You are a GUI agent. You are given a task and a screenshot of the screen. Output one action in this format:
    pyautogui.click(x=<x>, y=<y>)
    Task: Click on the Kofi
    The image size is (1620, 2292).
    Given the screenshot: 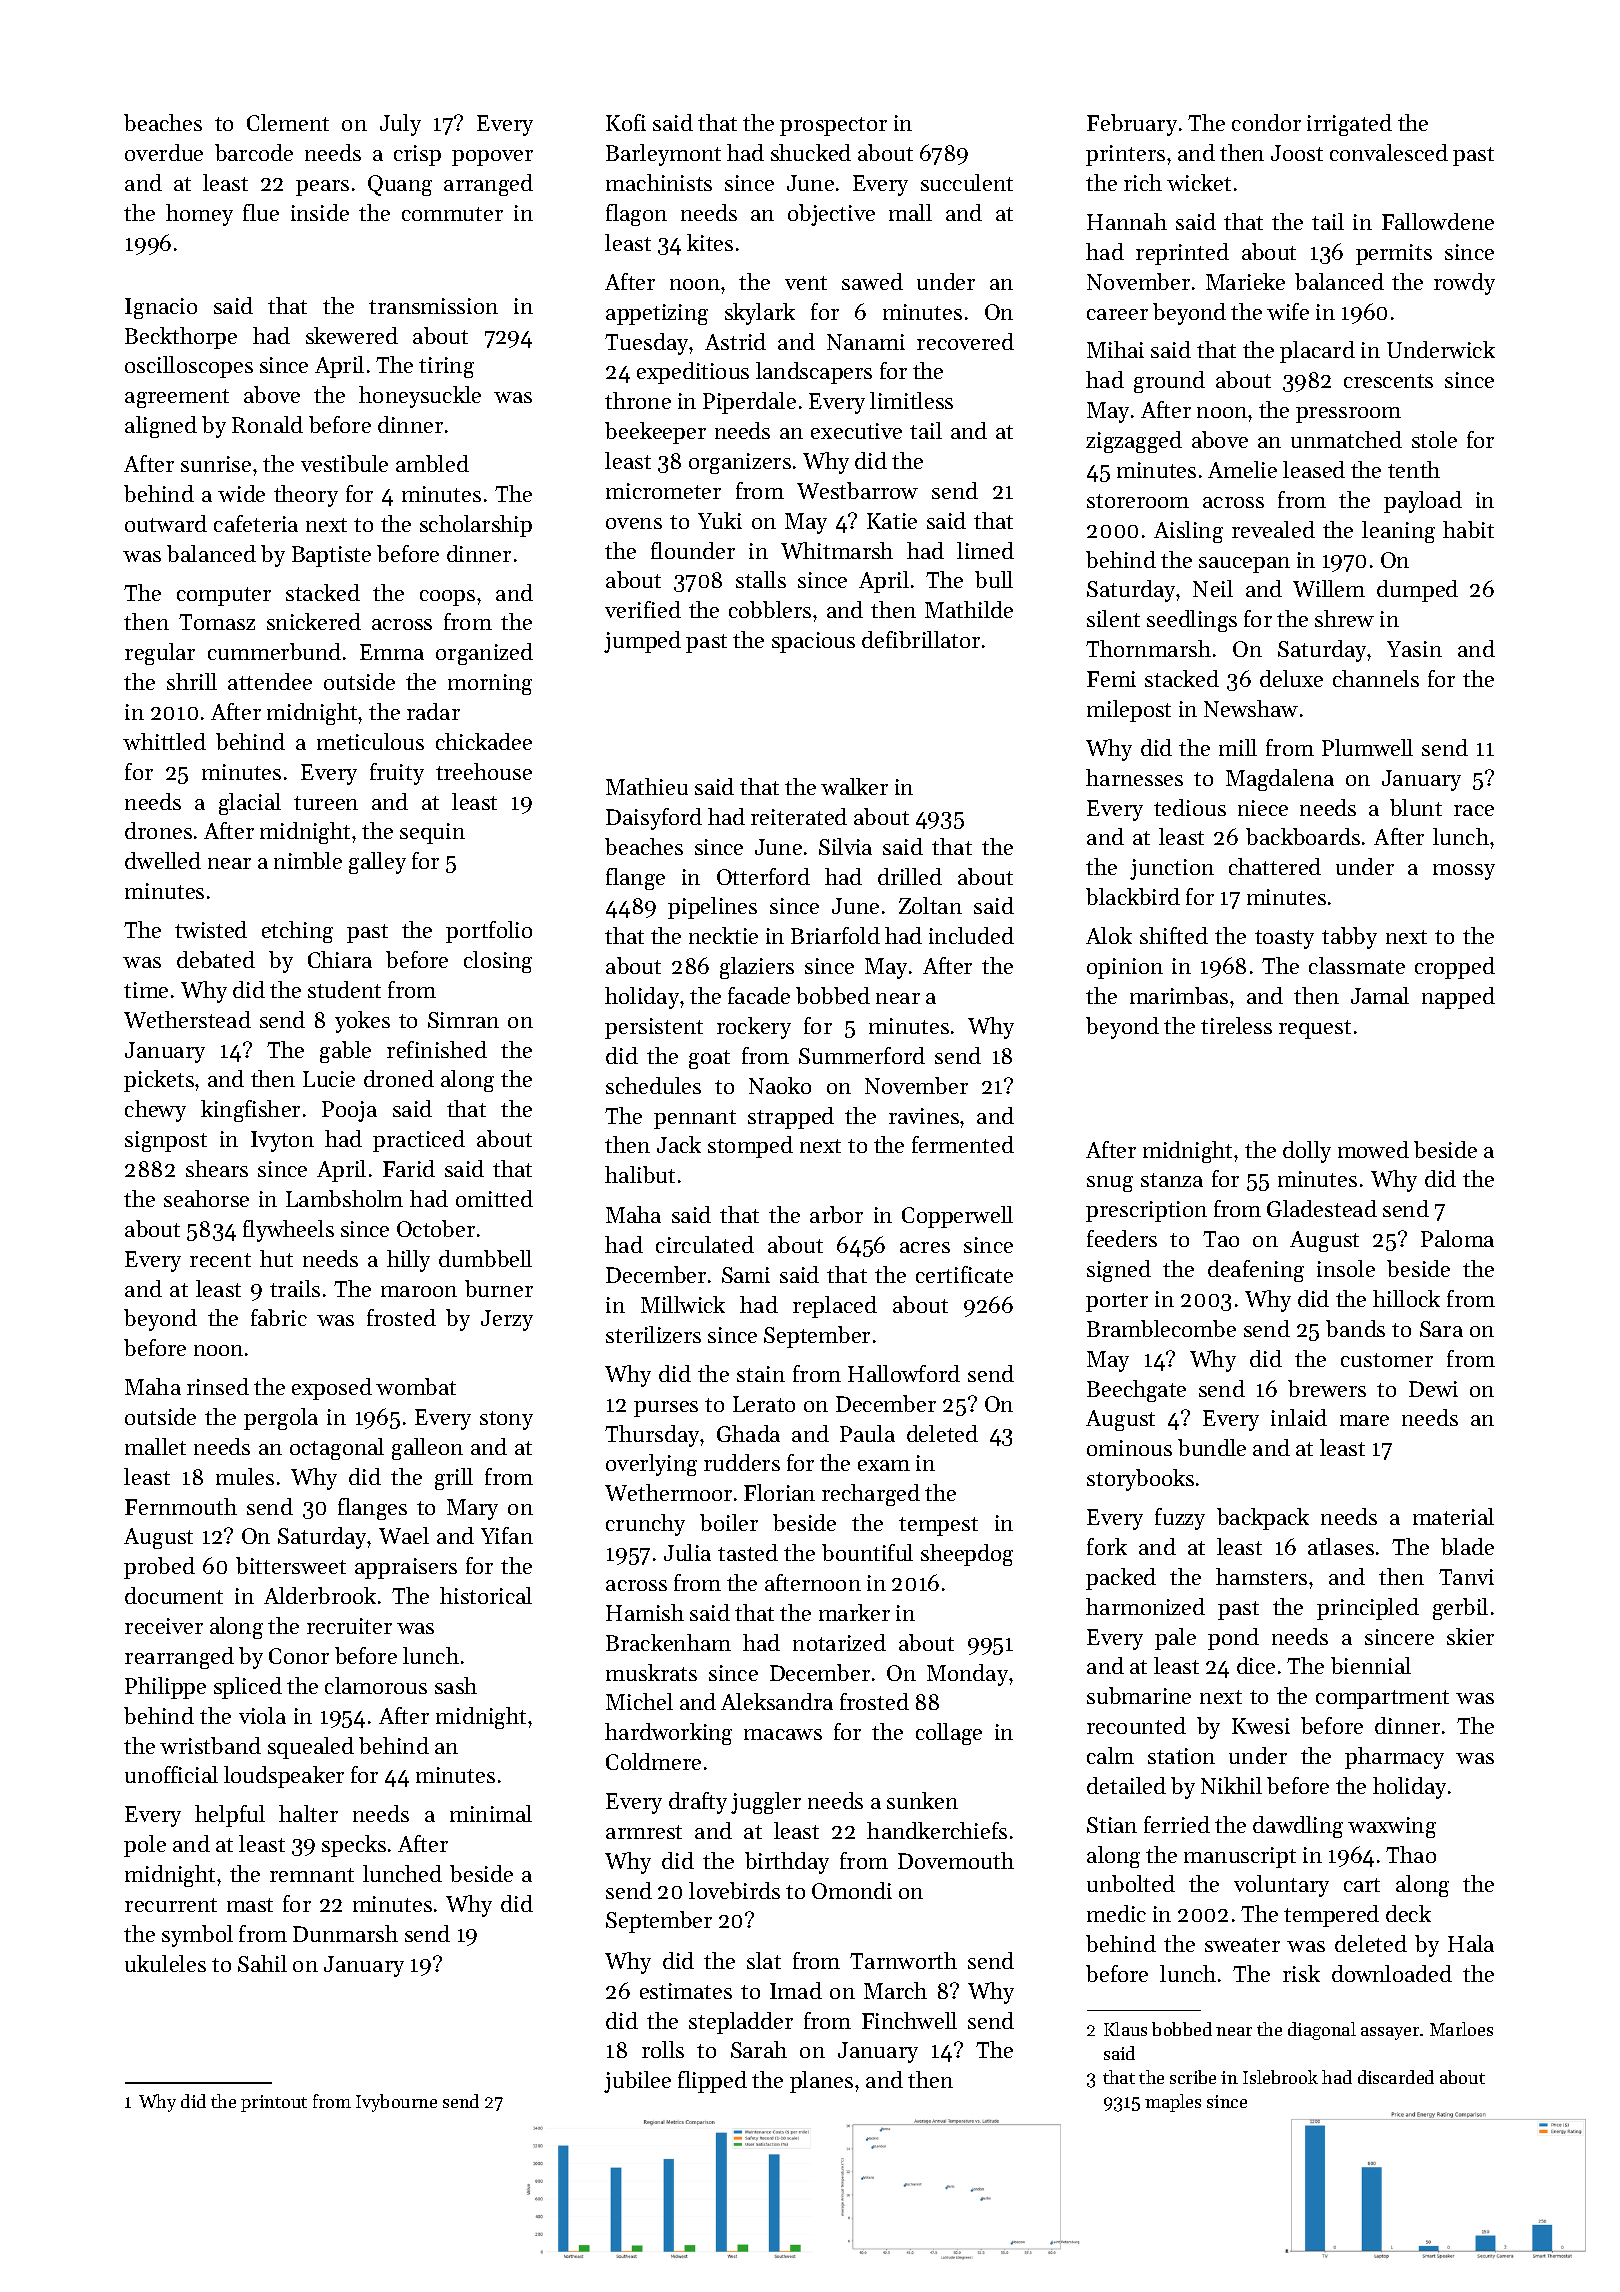 What is the action you would take?
    pyautogui.click(x=626, y=122)
